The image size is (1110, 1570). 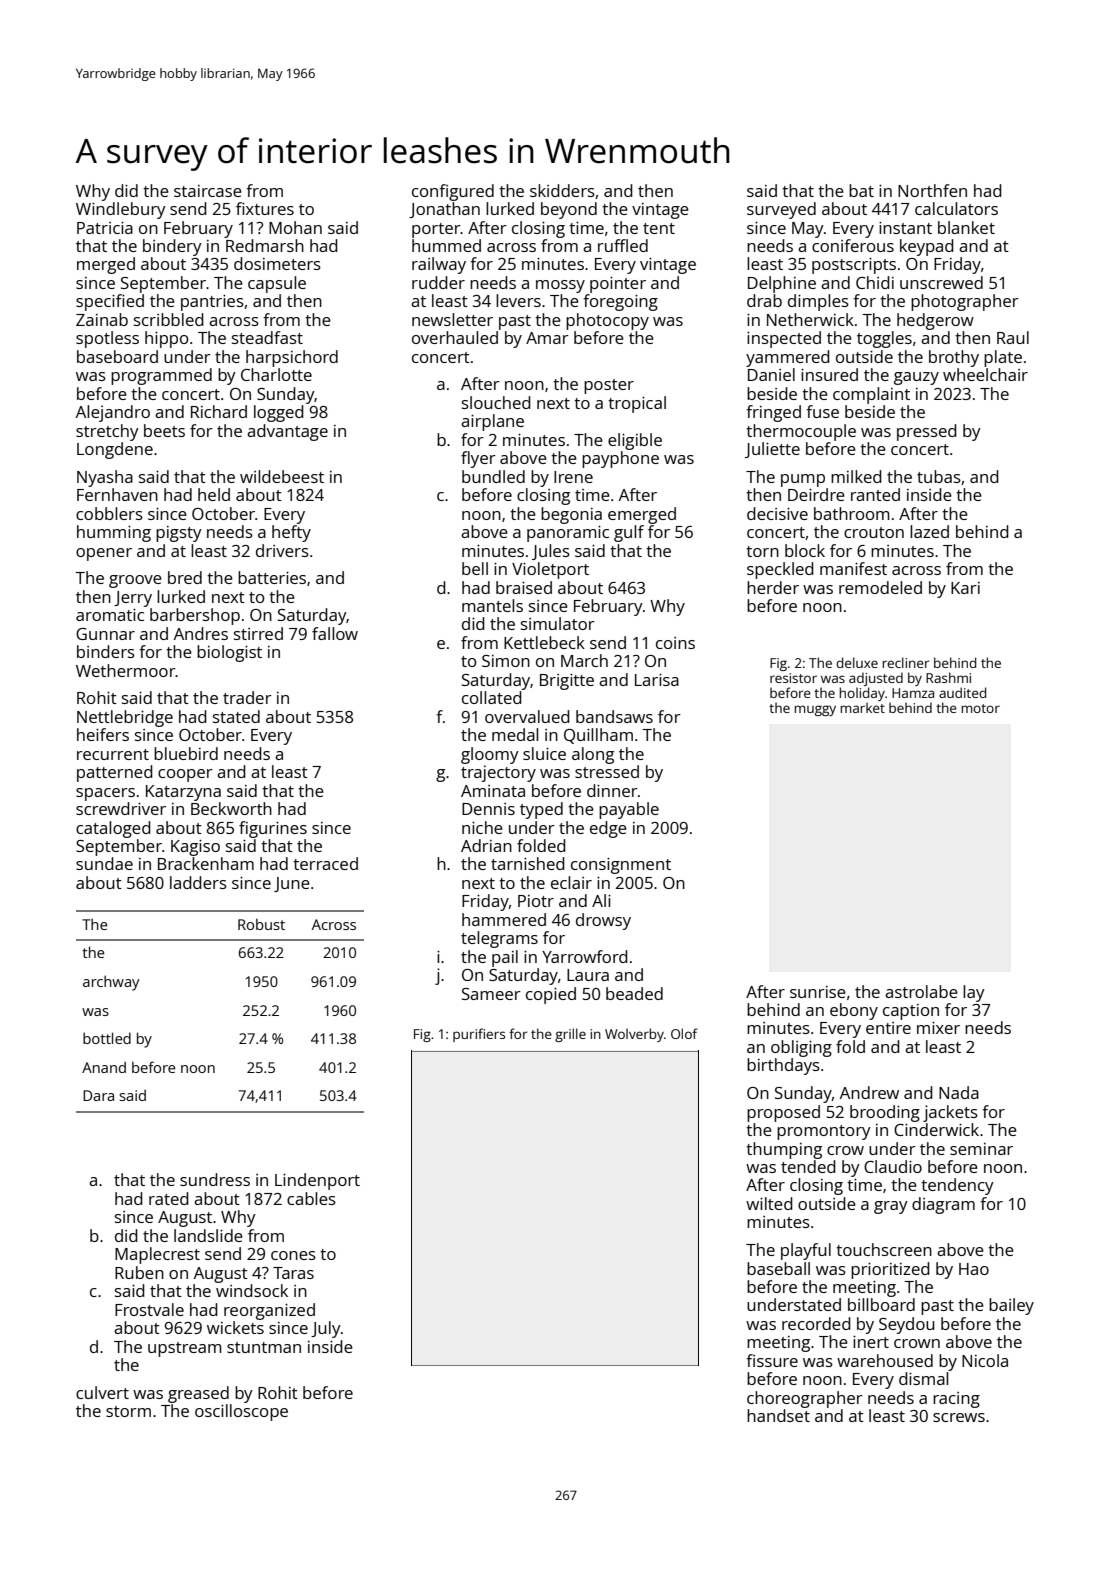 What do you see at coordinates (479, 1035) in the screenshot?
I see `purifiers` at bounding box center [479, 1035].
